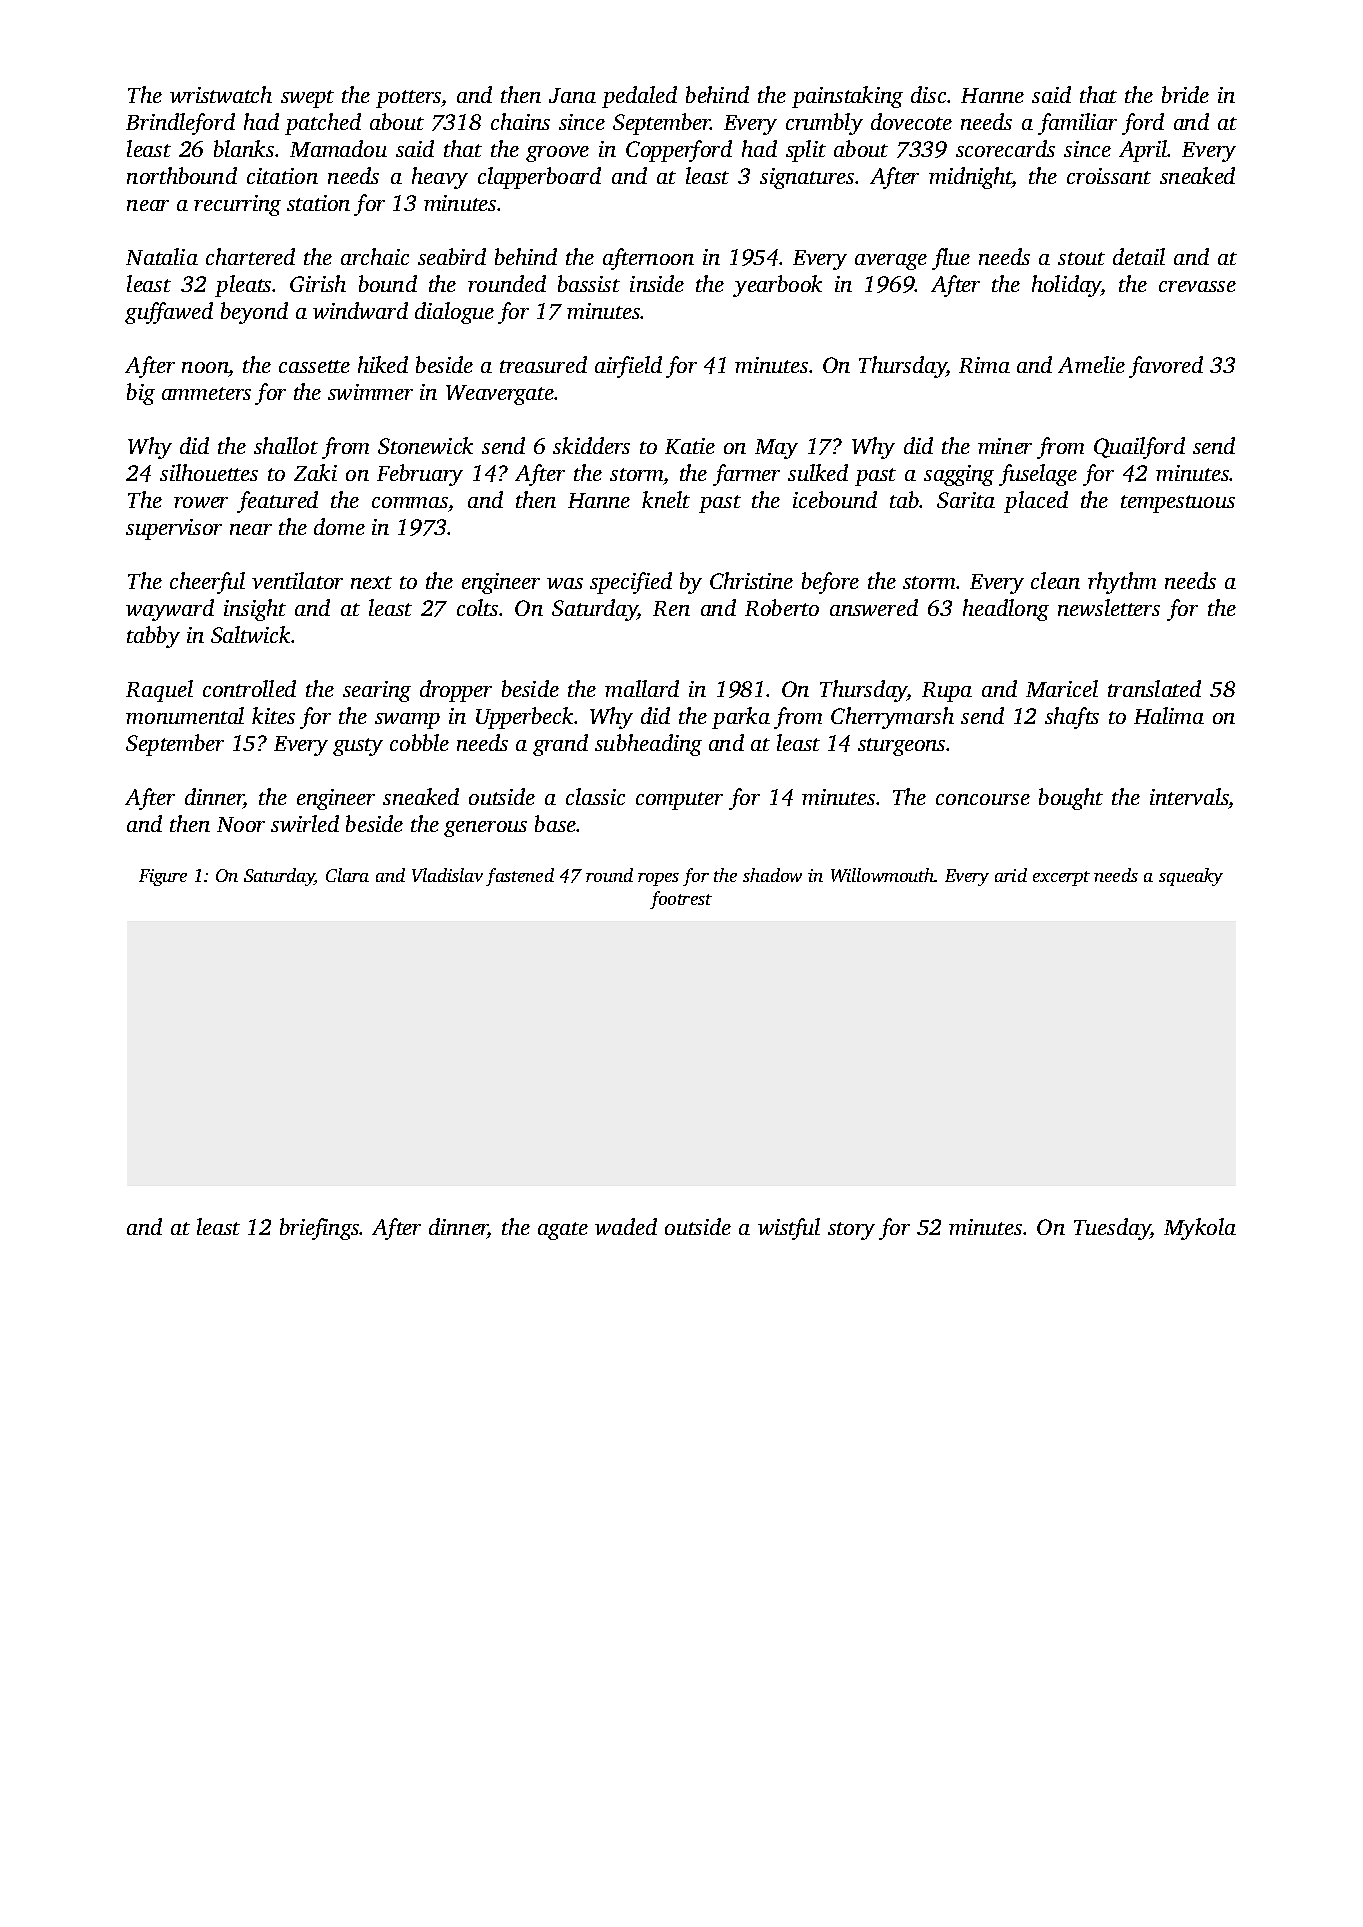  Describe the element at coordinates (1061, 878) in the screenshot. I see `excerpt` at that location.
